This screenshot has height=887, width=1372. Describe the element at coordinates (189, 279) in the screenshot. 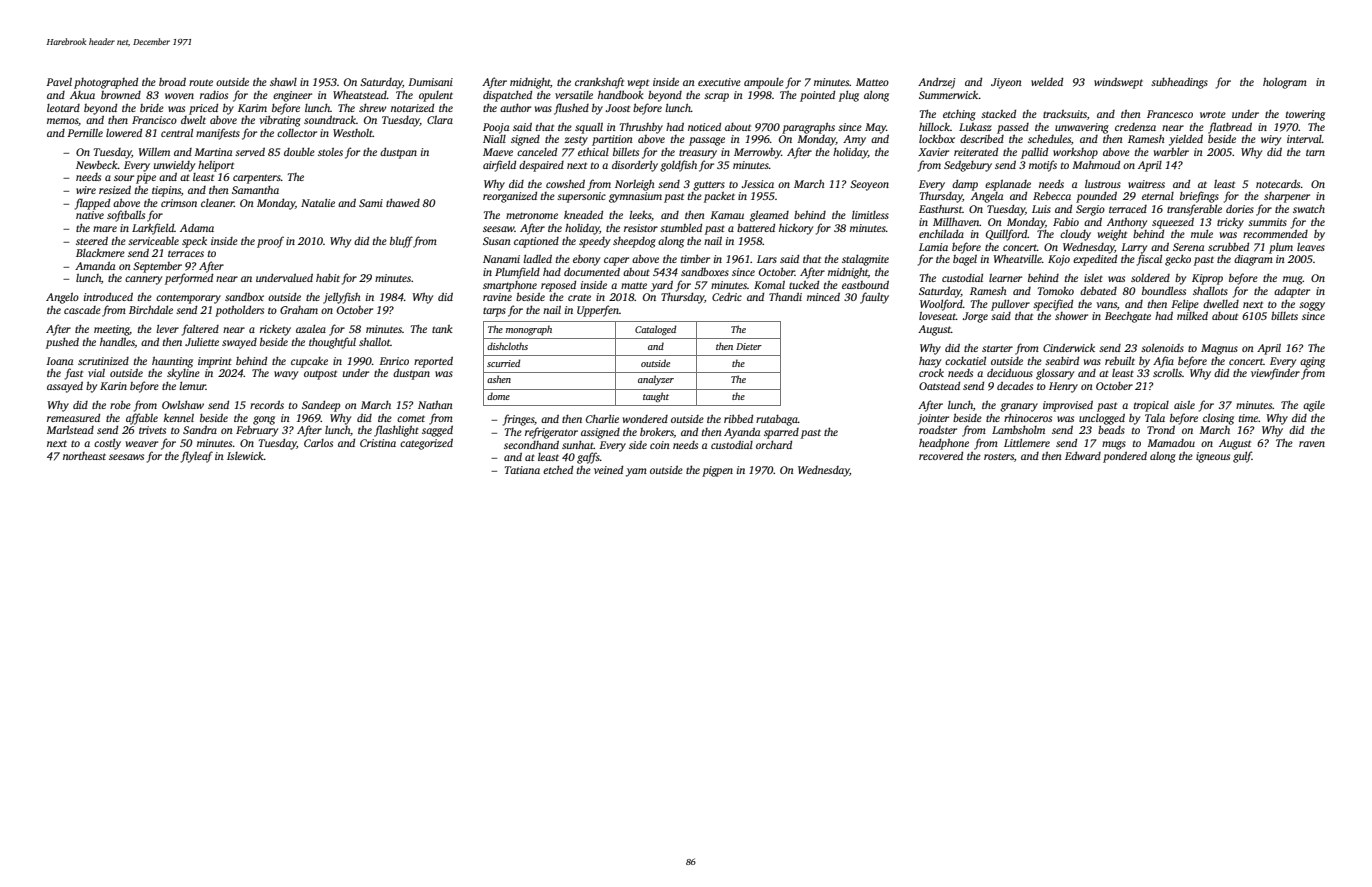

I see `performed` at that location.
